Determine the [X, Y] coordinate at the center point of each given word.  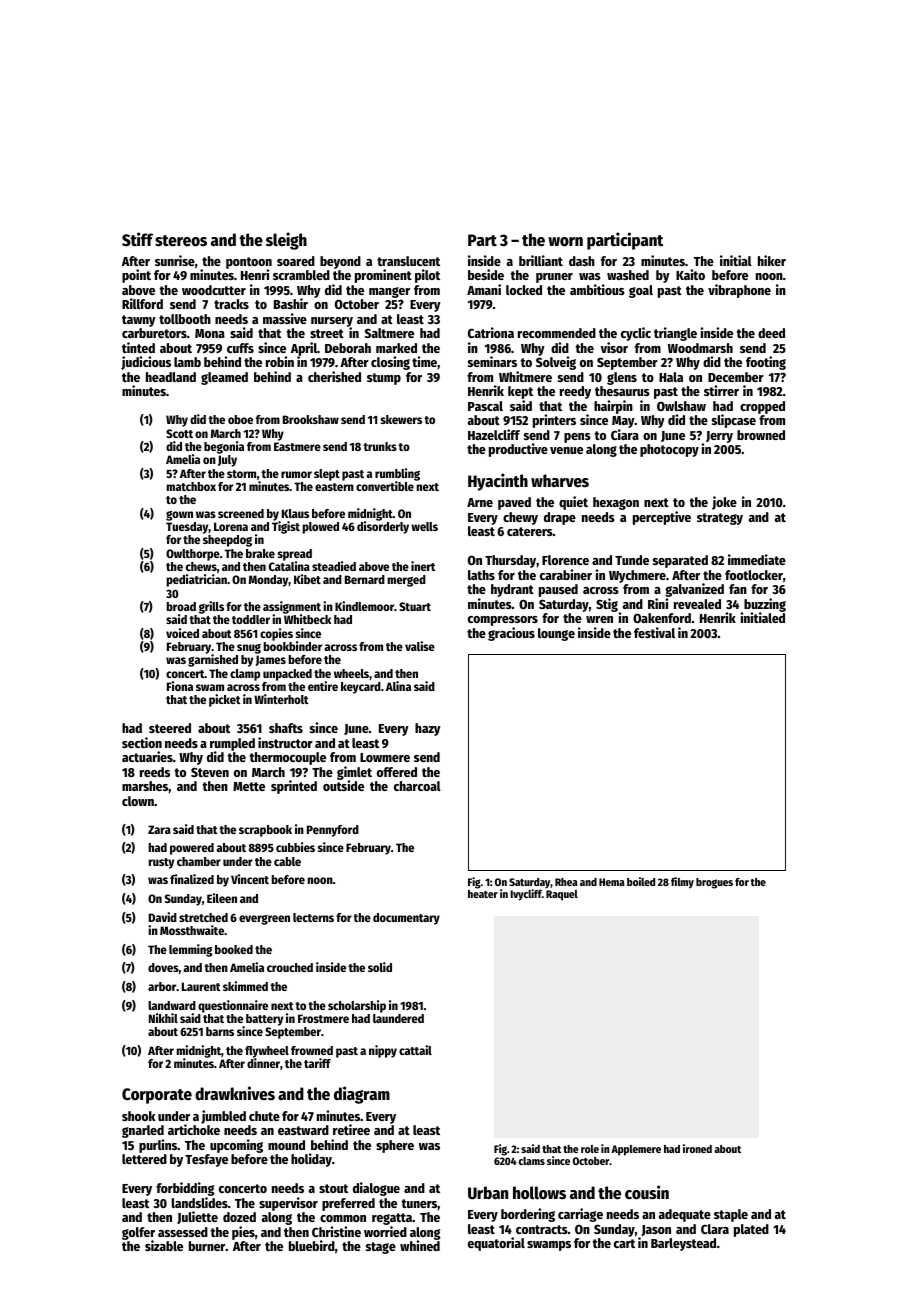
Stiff [137, 239]
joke [724, 503]
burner [207, 1246]
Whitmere [525, 376]
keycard [361, 688]
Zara [159, 829]
